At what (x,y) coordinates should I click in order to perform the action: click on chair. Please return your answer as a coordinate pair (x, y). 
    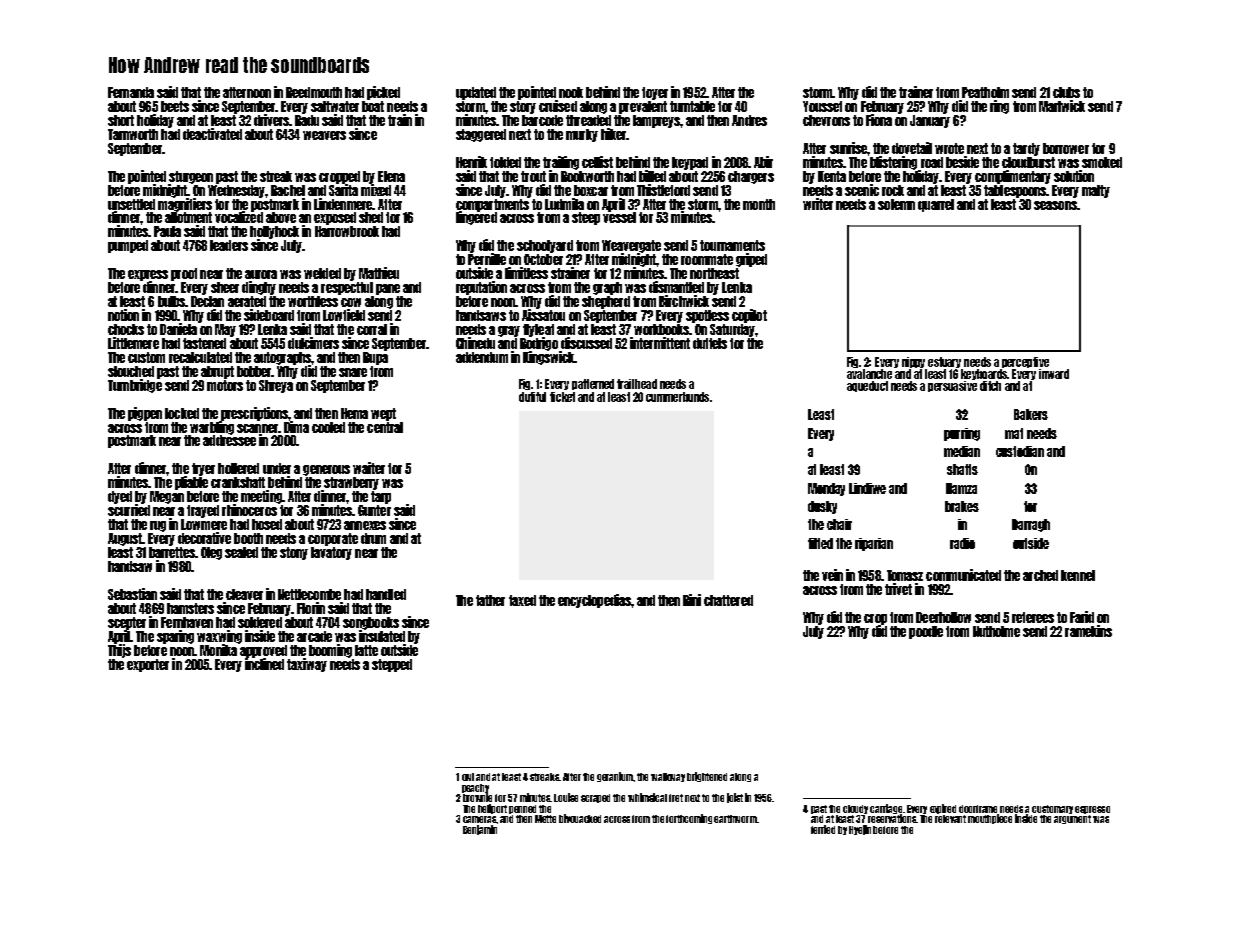
    Looking at the image, I should click on (839, 524).
